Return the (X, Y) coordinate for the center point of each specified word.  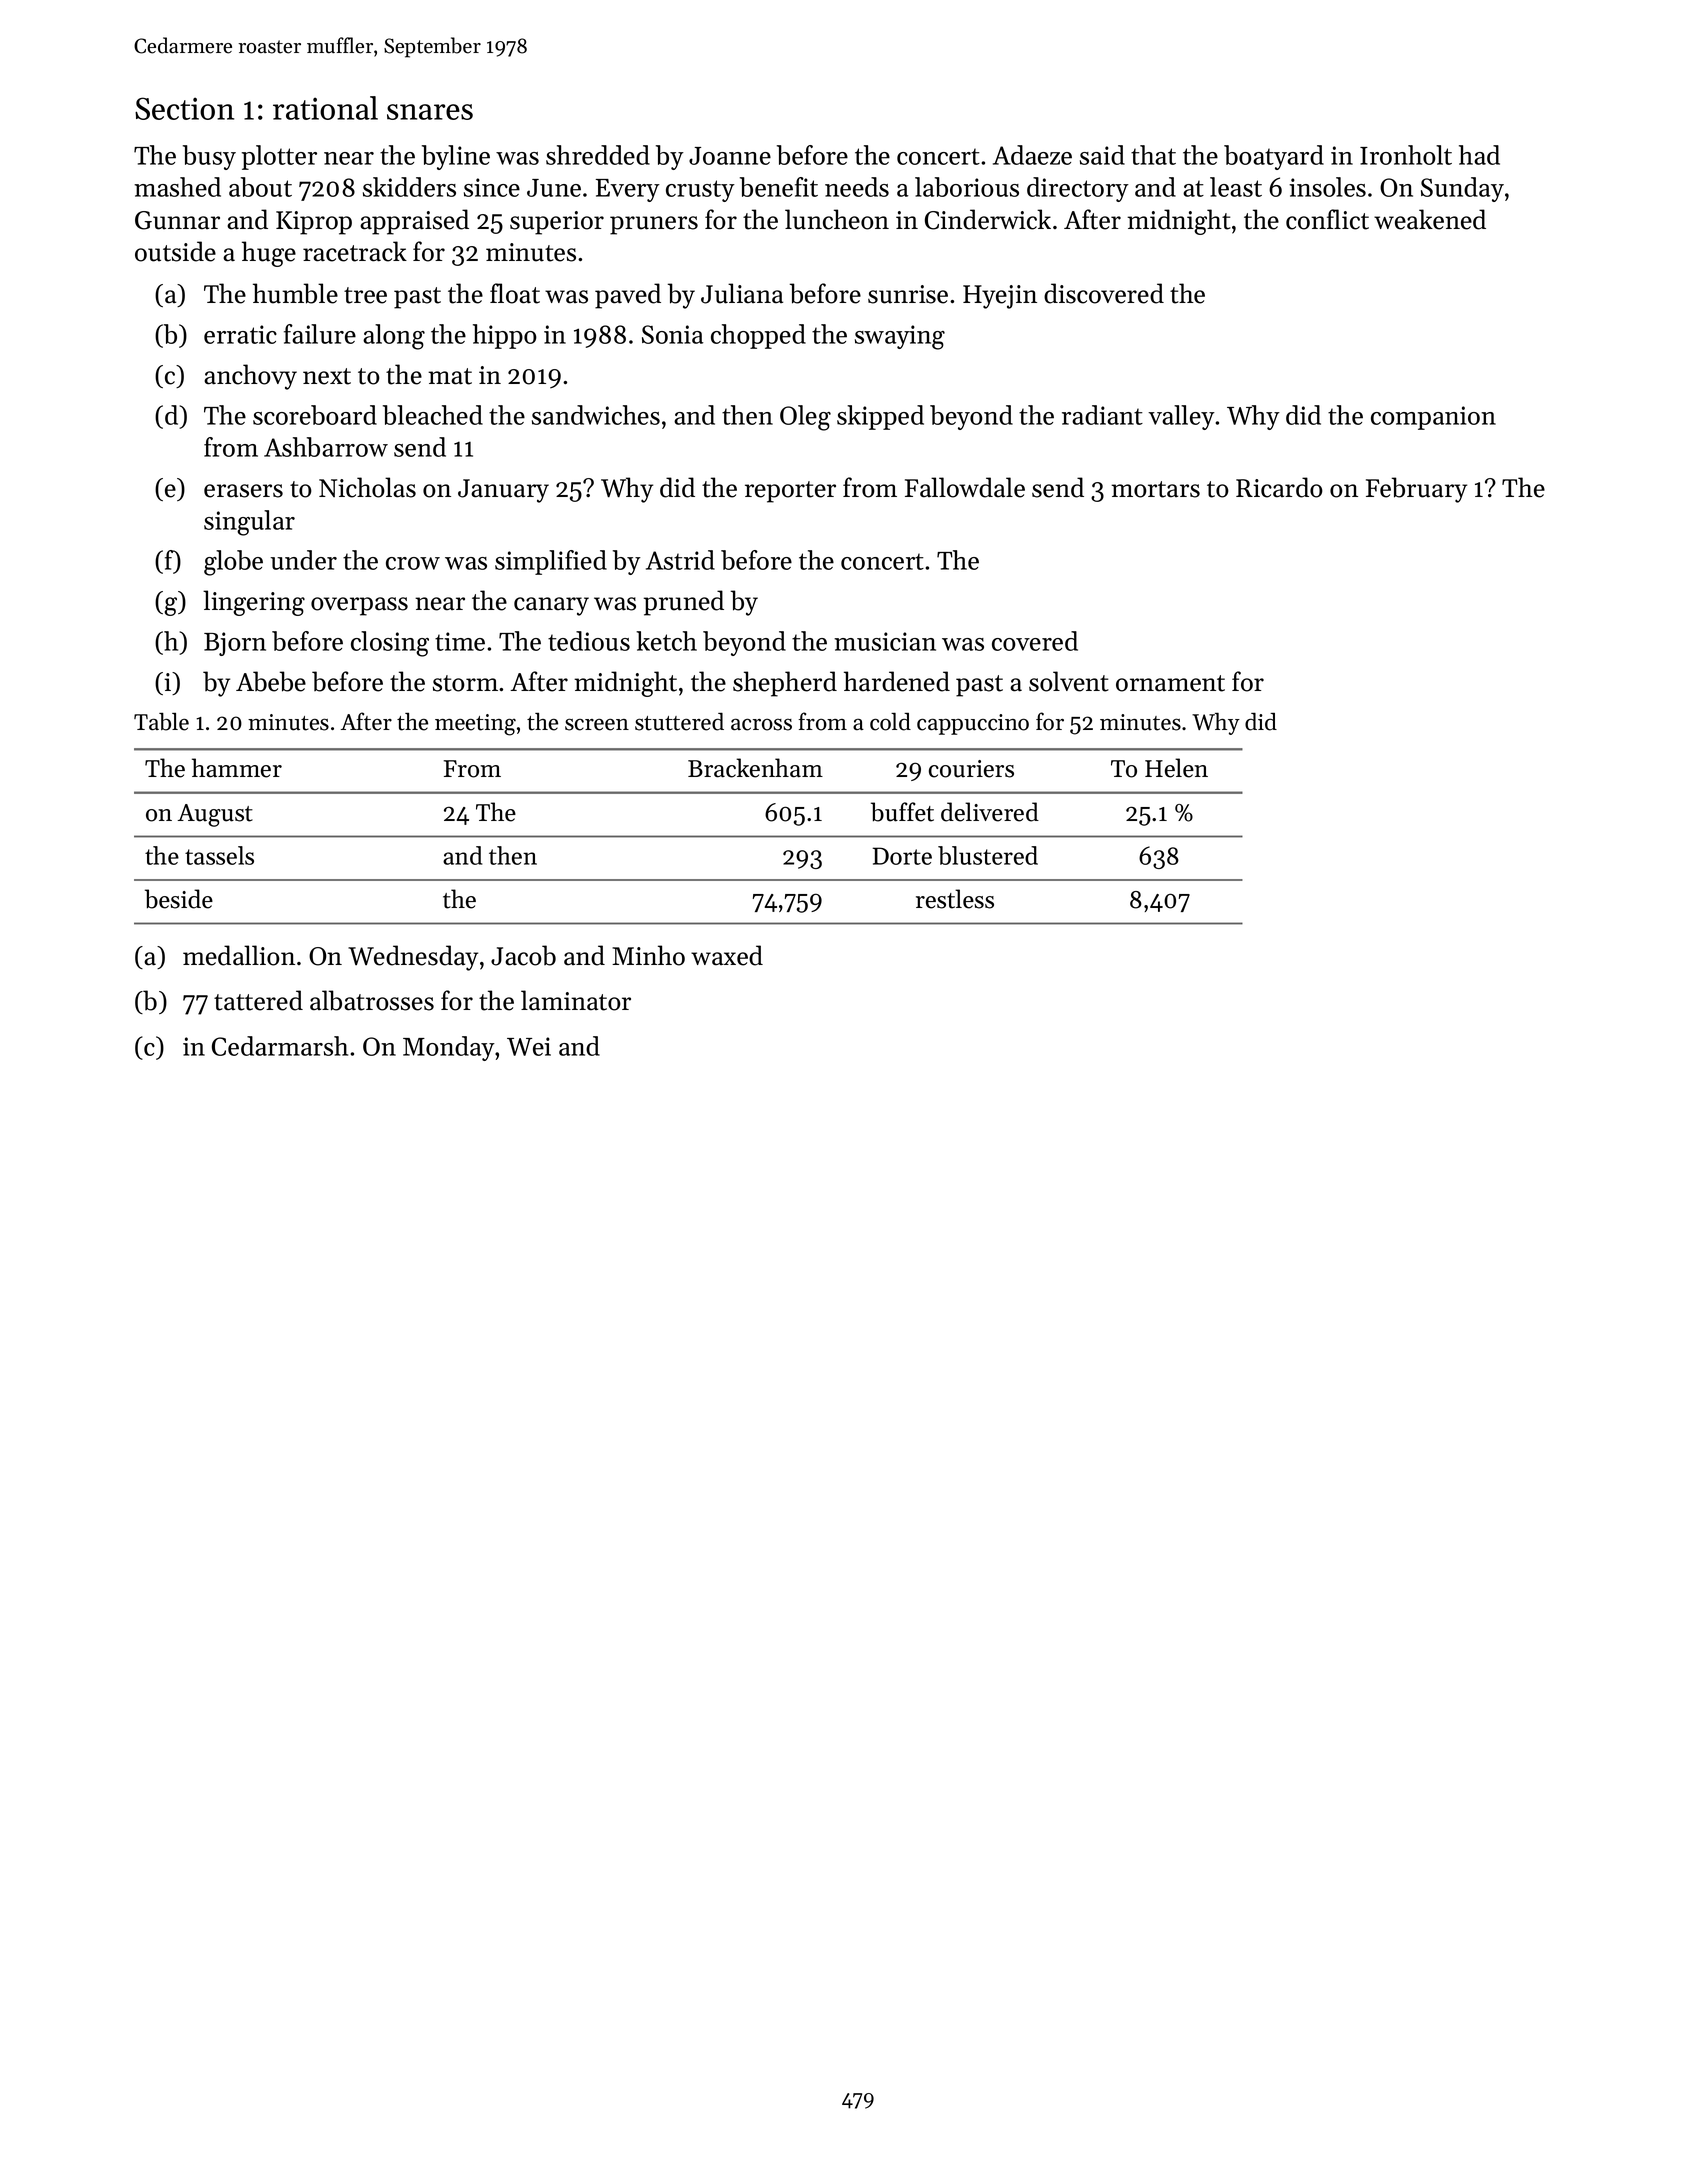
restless (955, 899)
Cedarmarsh (280, 1046)
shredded (598, 155)
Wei (529, 1046)
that (1153, 155)
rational (325, 108)
